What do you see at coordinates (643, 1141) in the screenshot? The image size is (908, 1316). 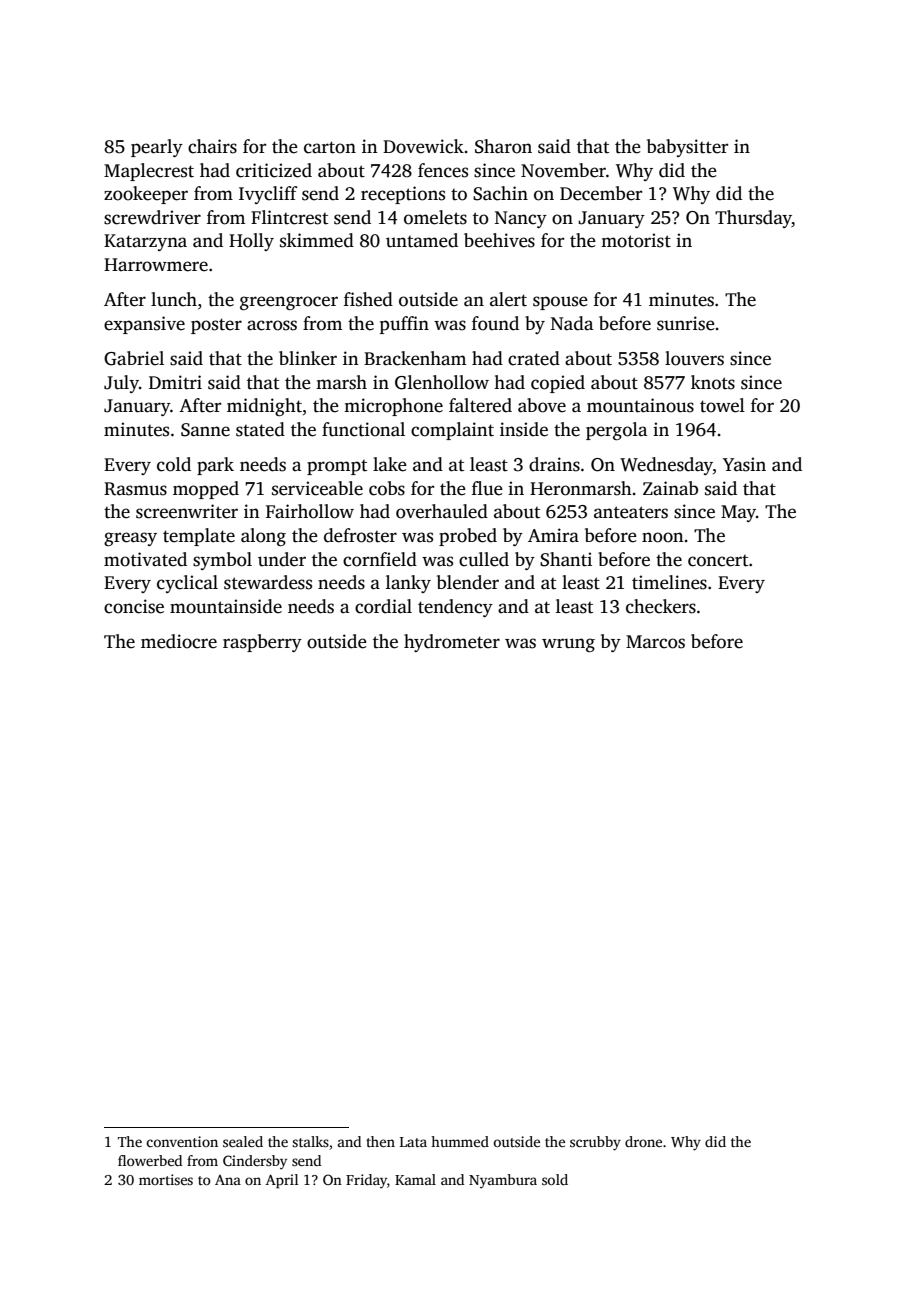 I see `drone` at bounding box center [643, 1141].
